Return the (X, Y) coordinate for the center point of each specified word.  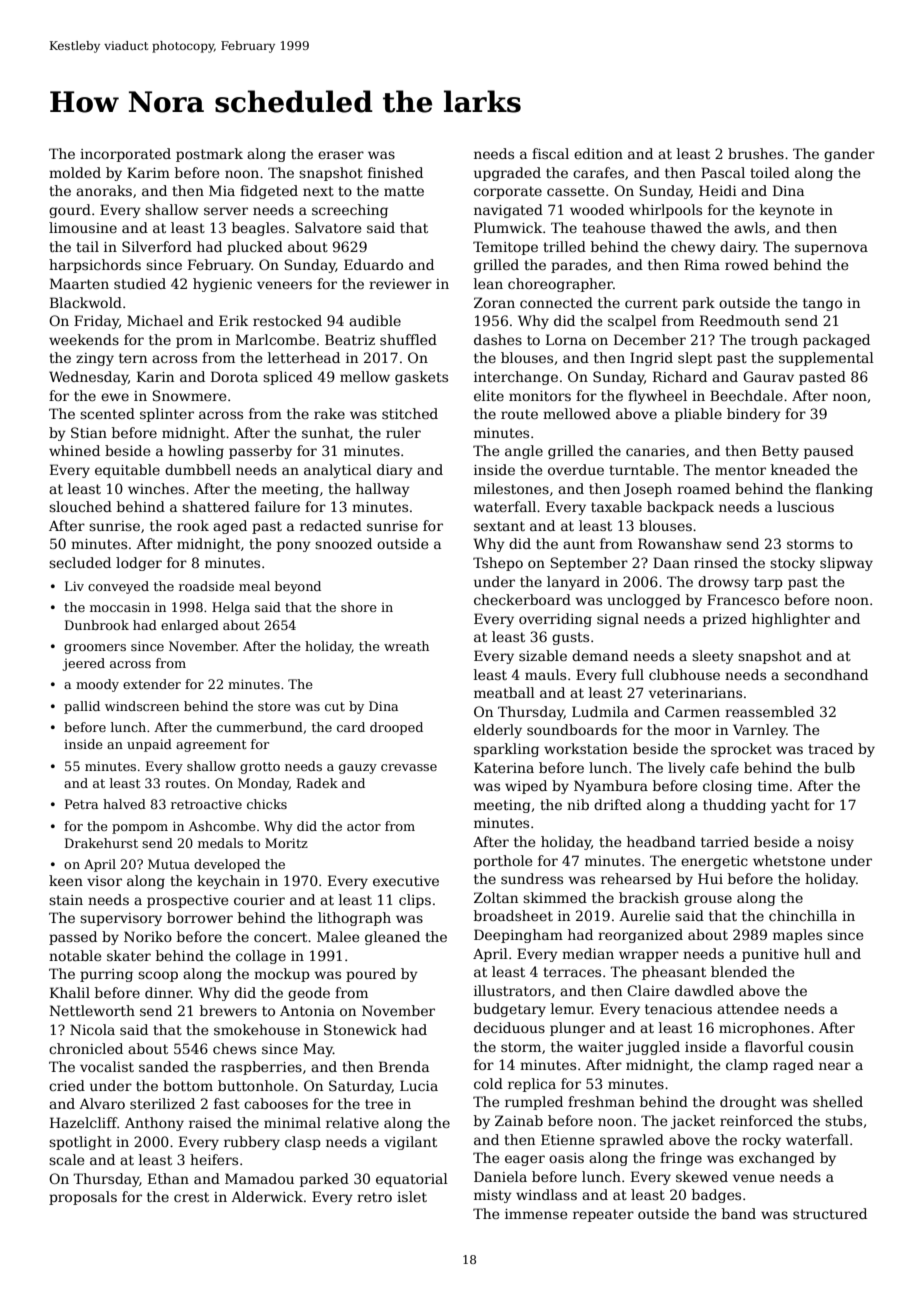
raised (210, 1122)
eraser (341, 155)
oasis (566, 1158)
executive (406, 881)
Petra (81, 804)
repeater (603, 1215)
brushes (756, 153)
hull (817, 953)
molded (75, 172)
